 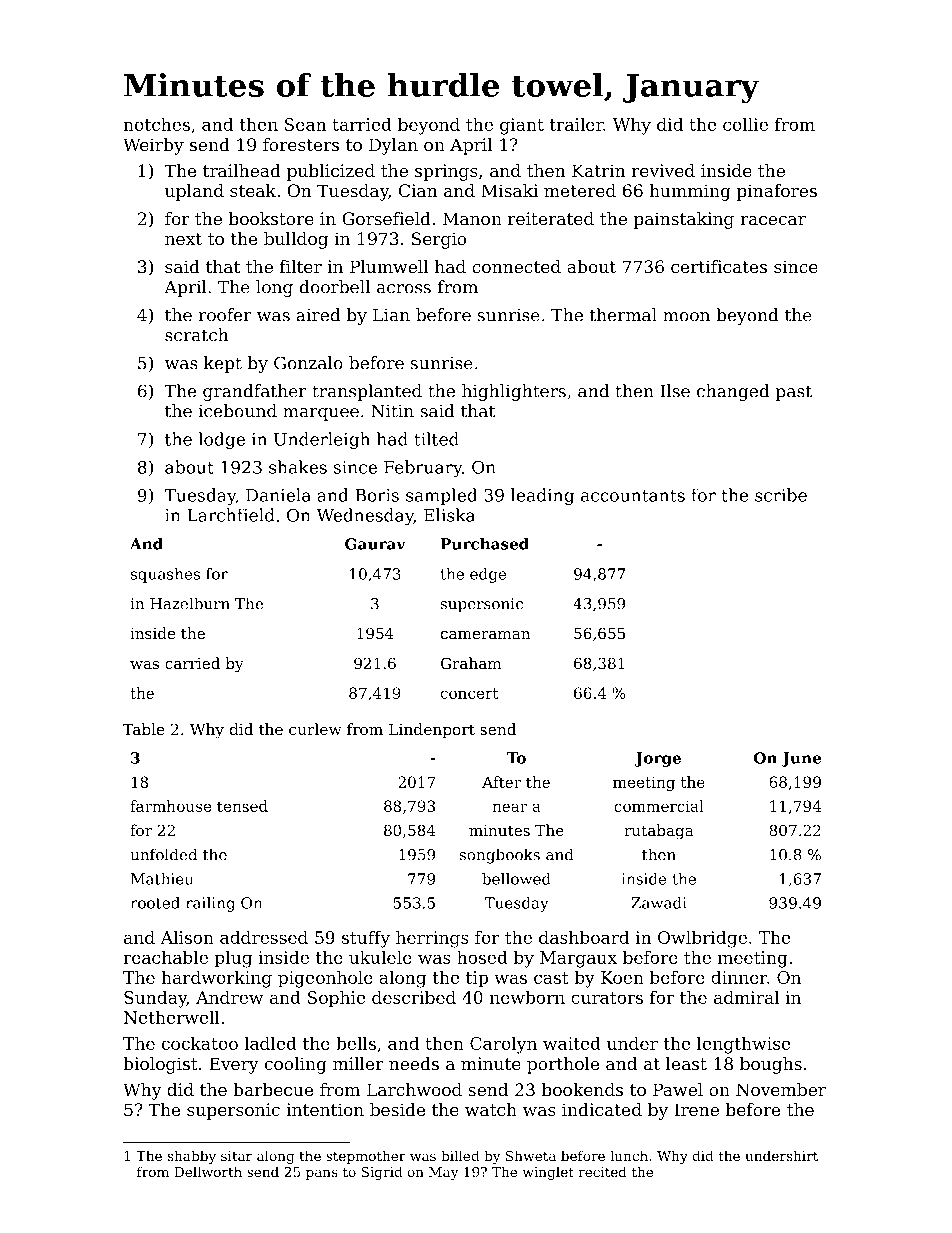 What do you see at coordinates (577, 124) in the image?
I see `trailer` at bounding box center [577, 124].
